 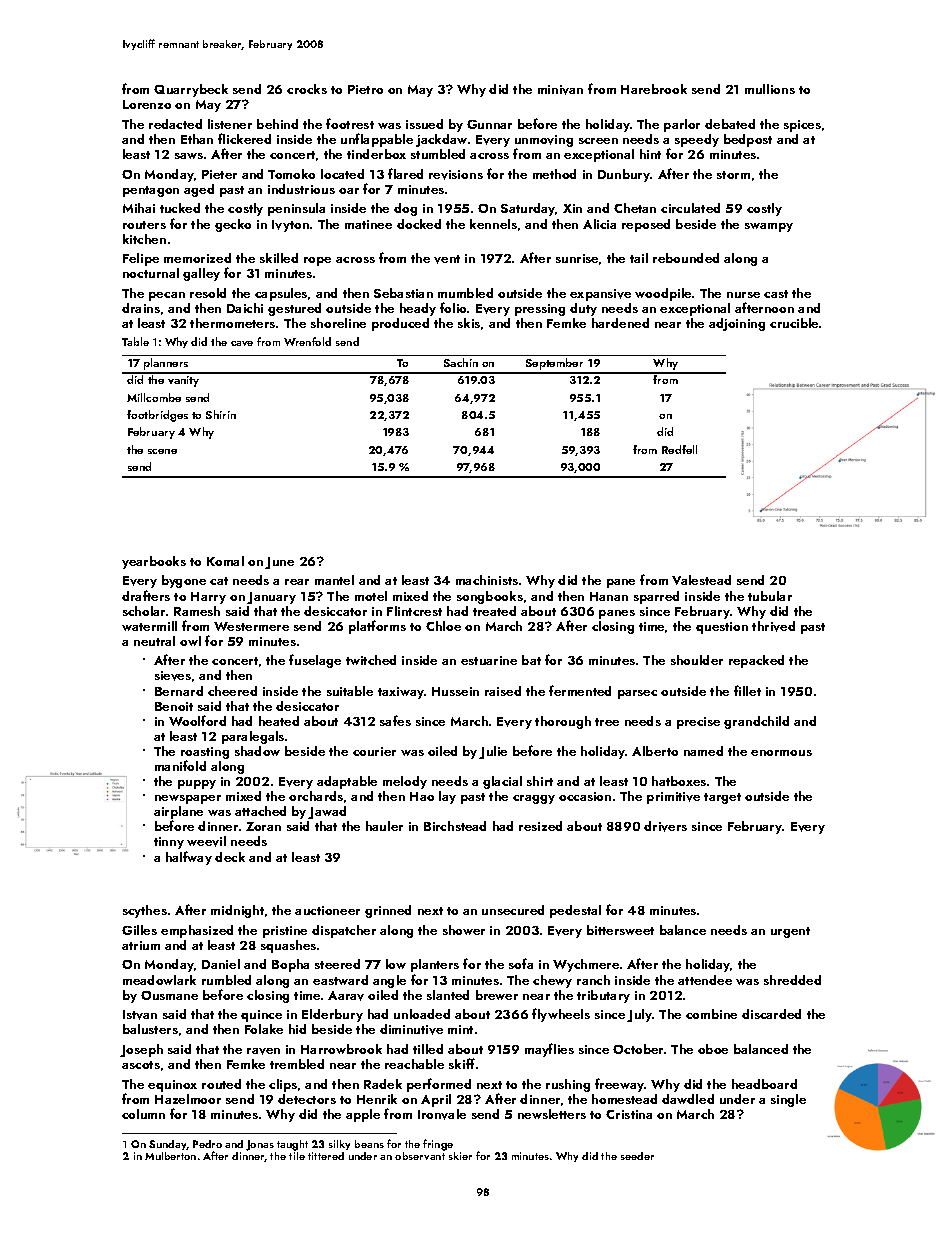 What do you see at coordinates (521, 963) in the image?
I see `sofa` at bounding box center [521, 963].
